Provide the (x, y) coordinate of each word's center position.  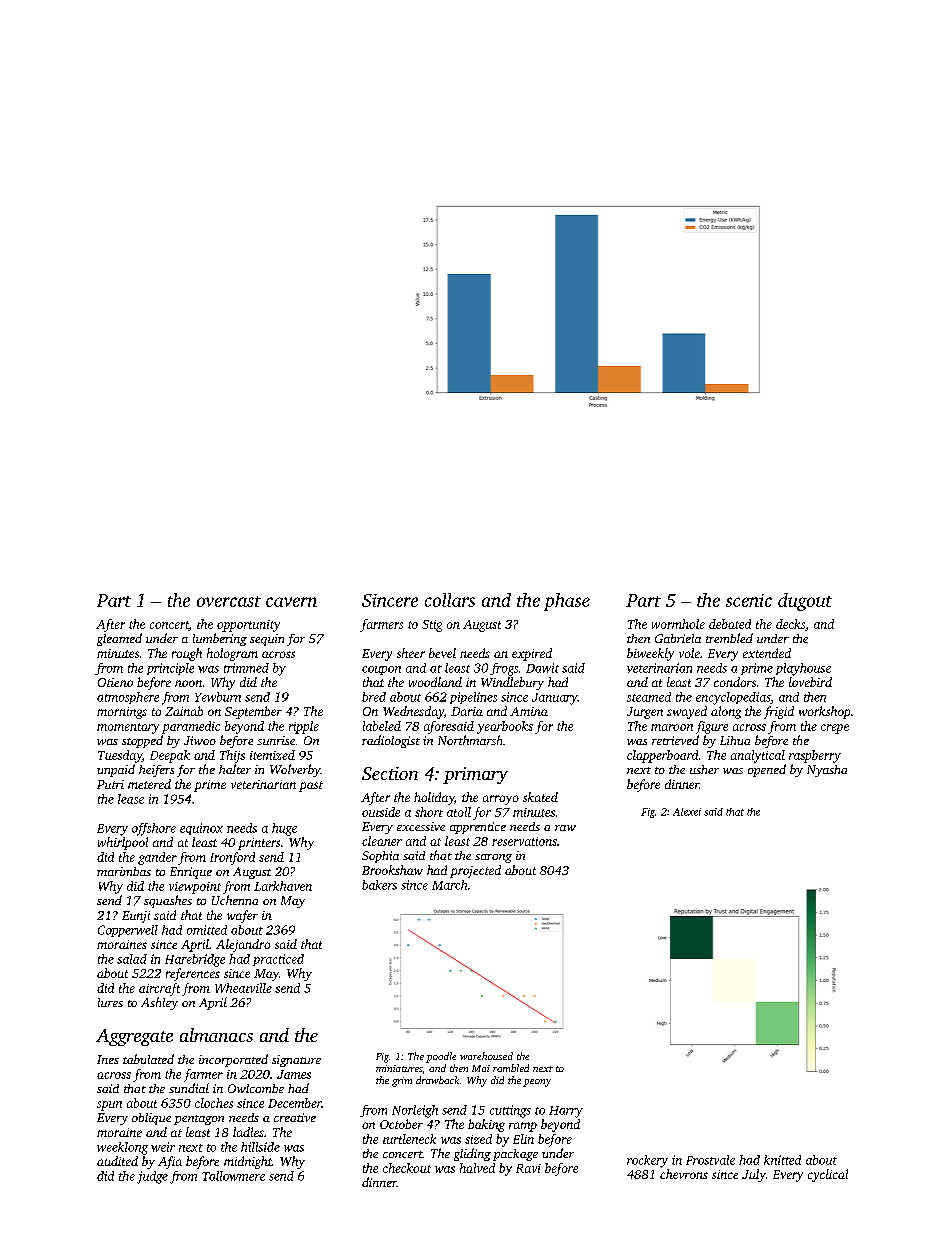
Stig (432, 626)
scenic (749, 600)
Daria (467, 711)
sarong (493, 858)
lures (110, 1002)
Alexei (687, 812)
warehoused (486, 1056)
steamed (649, 697)
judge (152, 1177)
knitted (782, 1160)
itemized (272, 755)
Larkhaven (283, 886)
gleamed (119, 639)
